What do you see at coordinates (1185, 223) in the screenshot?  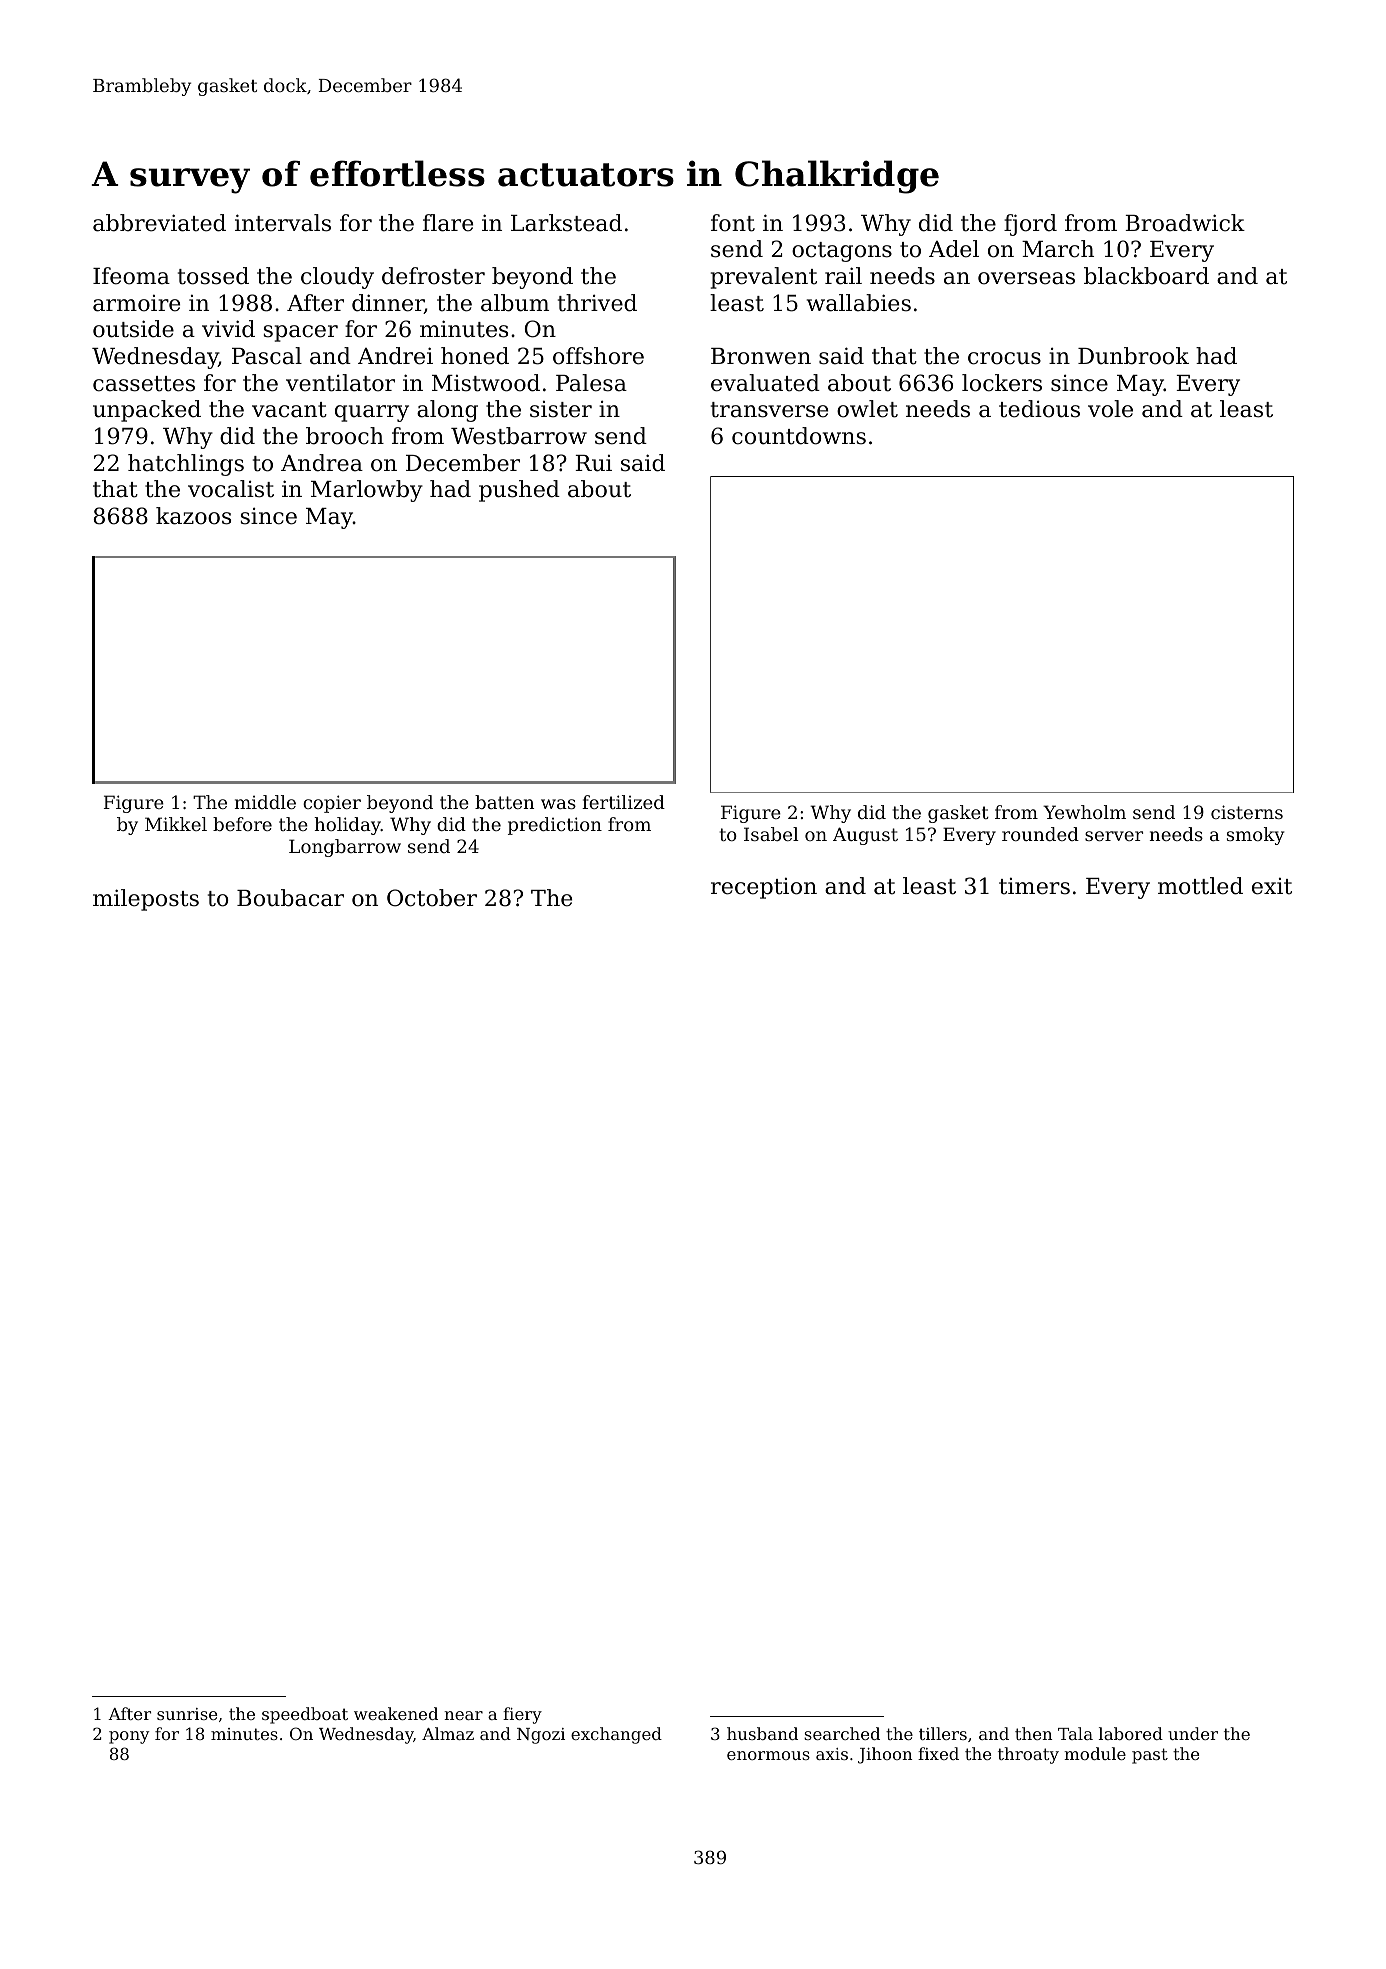 I see `Broadwick` at bounding box center [1185, 223].
